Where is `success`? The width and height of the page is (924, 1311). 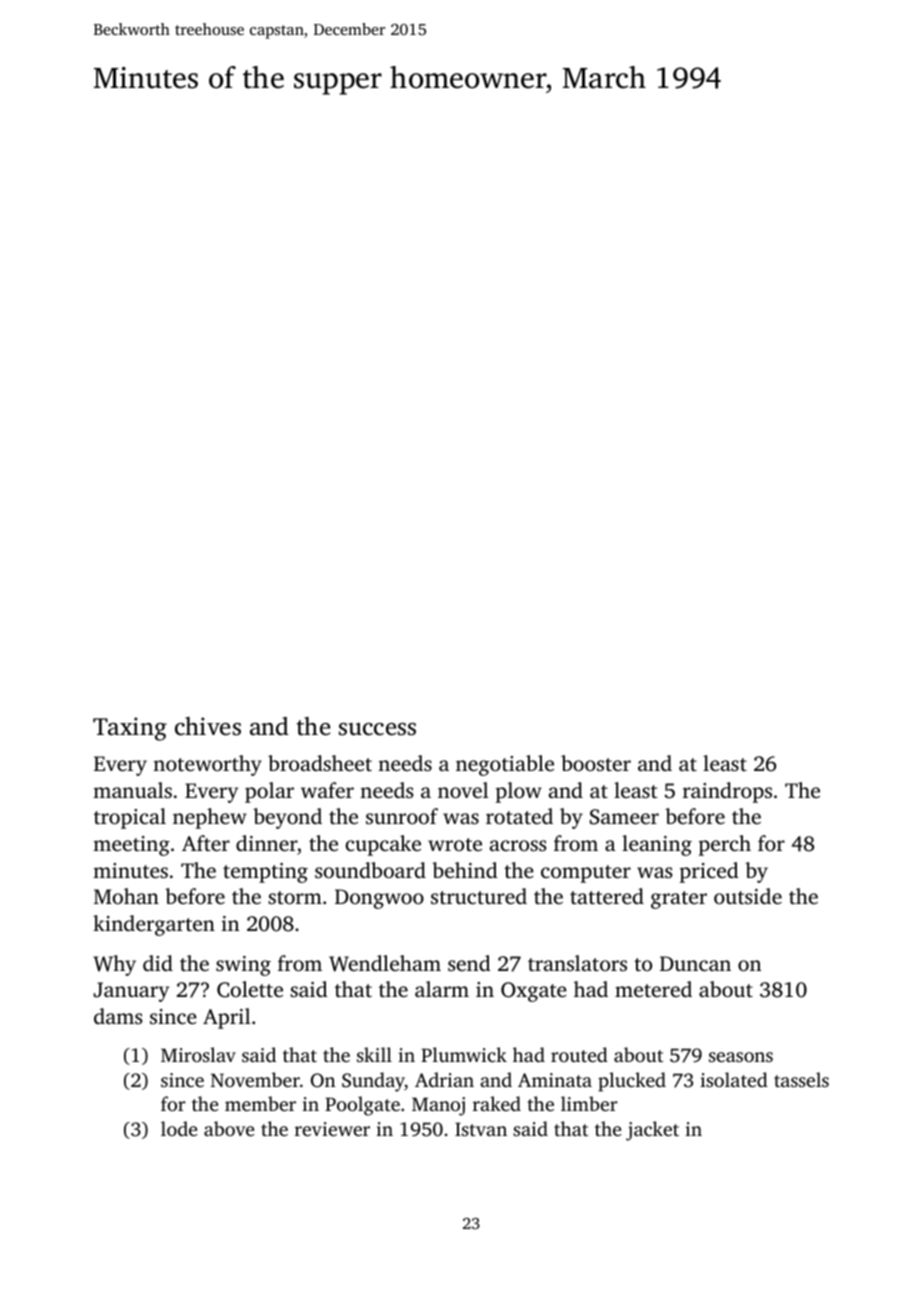 success is located at coordinates (377, 729).
